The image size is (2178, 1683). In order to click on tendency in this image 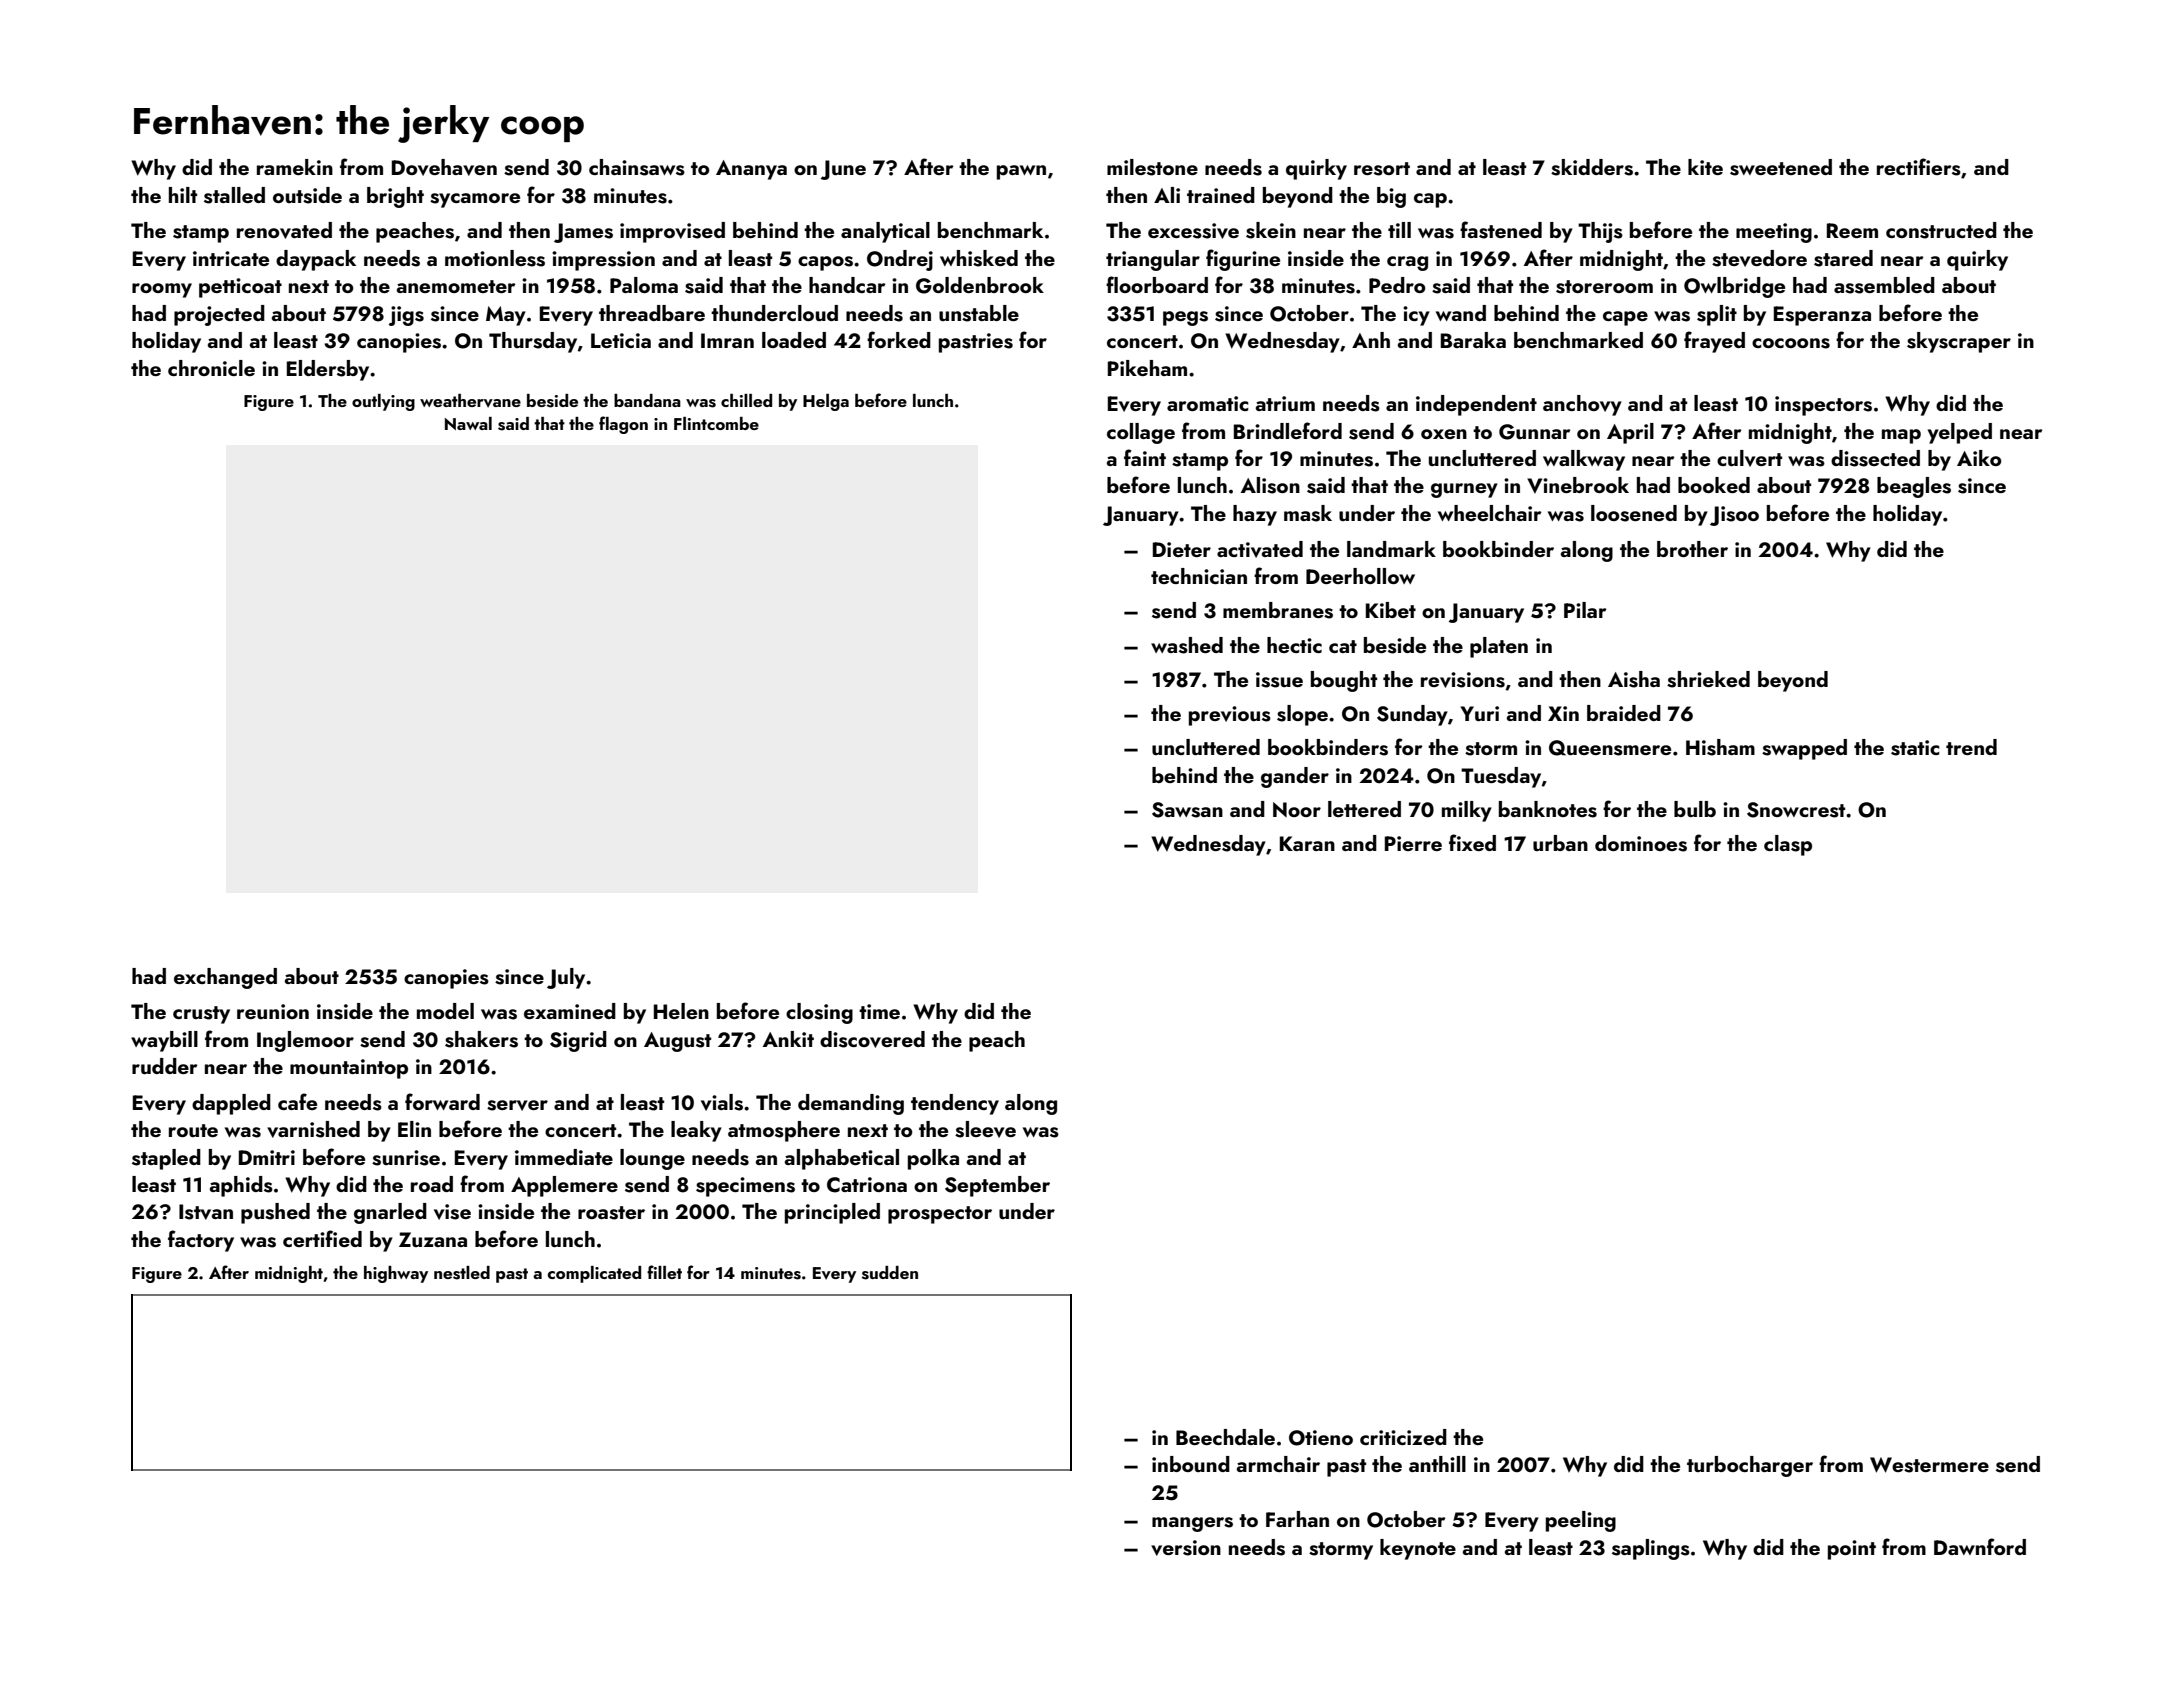, I will do `click(955, 1104)`.
